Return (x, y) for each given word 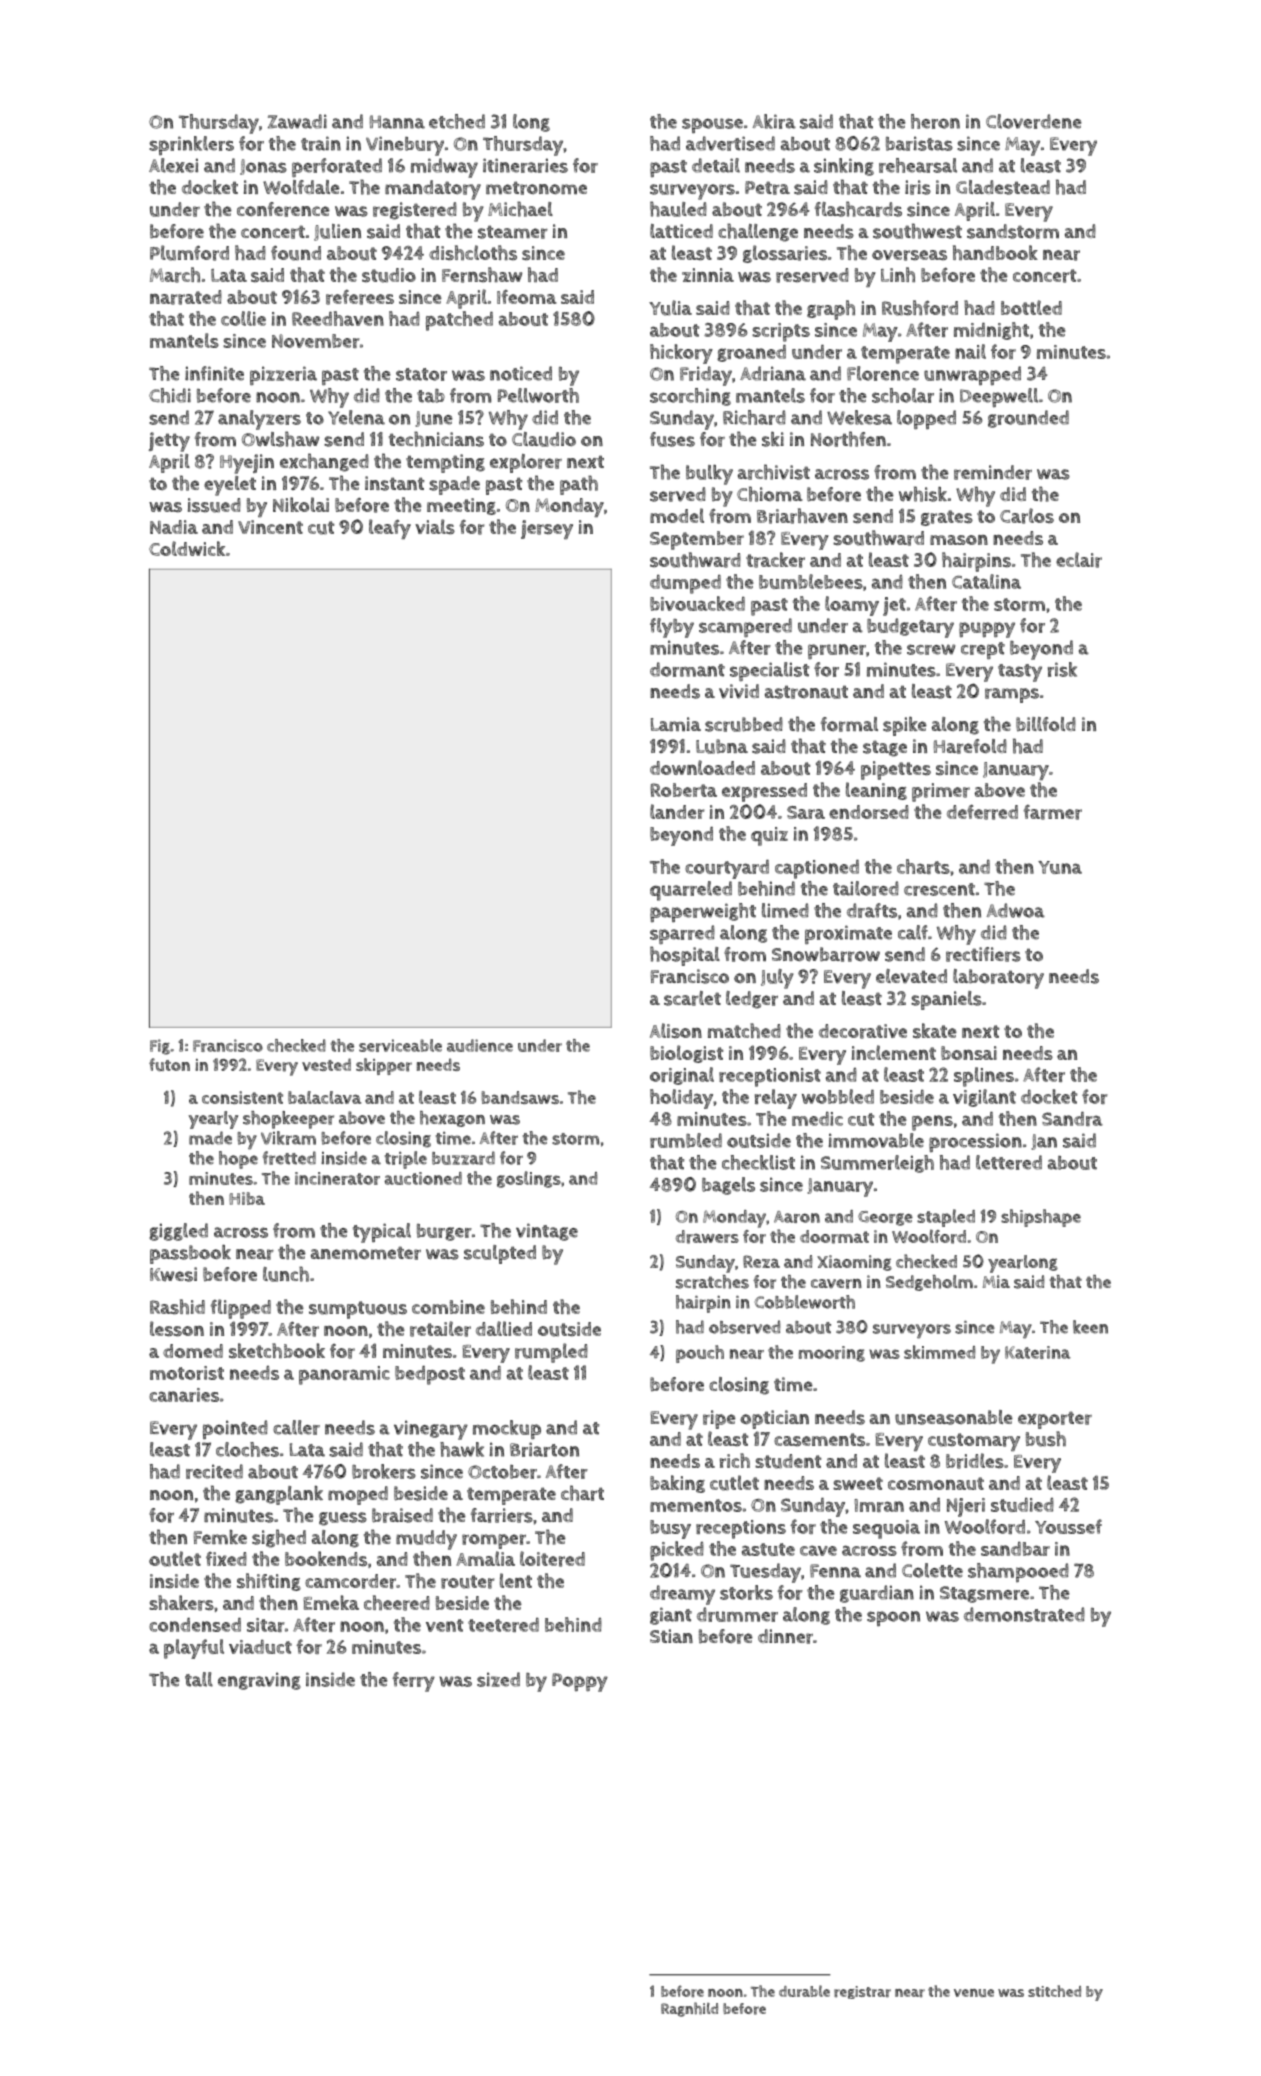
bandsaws (520, 1097)
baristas (919, 143)
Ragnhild (689, 2009)
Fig (160, 1047)
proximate (848, 934)
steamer (513, 232)
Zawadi (297, 121)
